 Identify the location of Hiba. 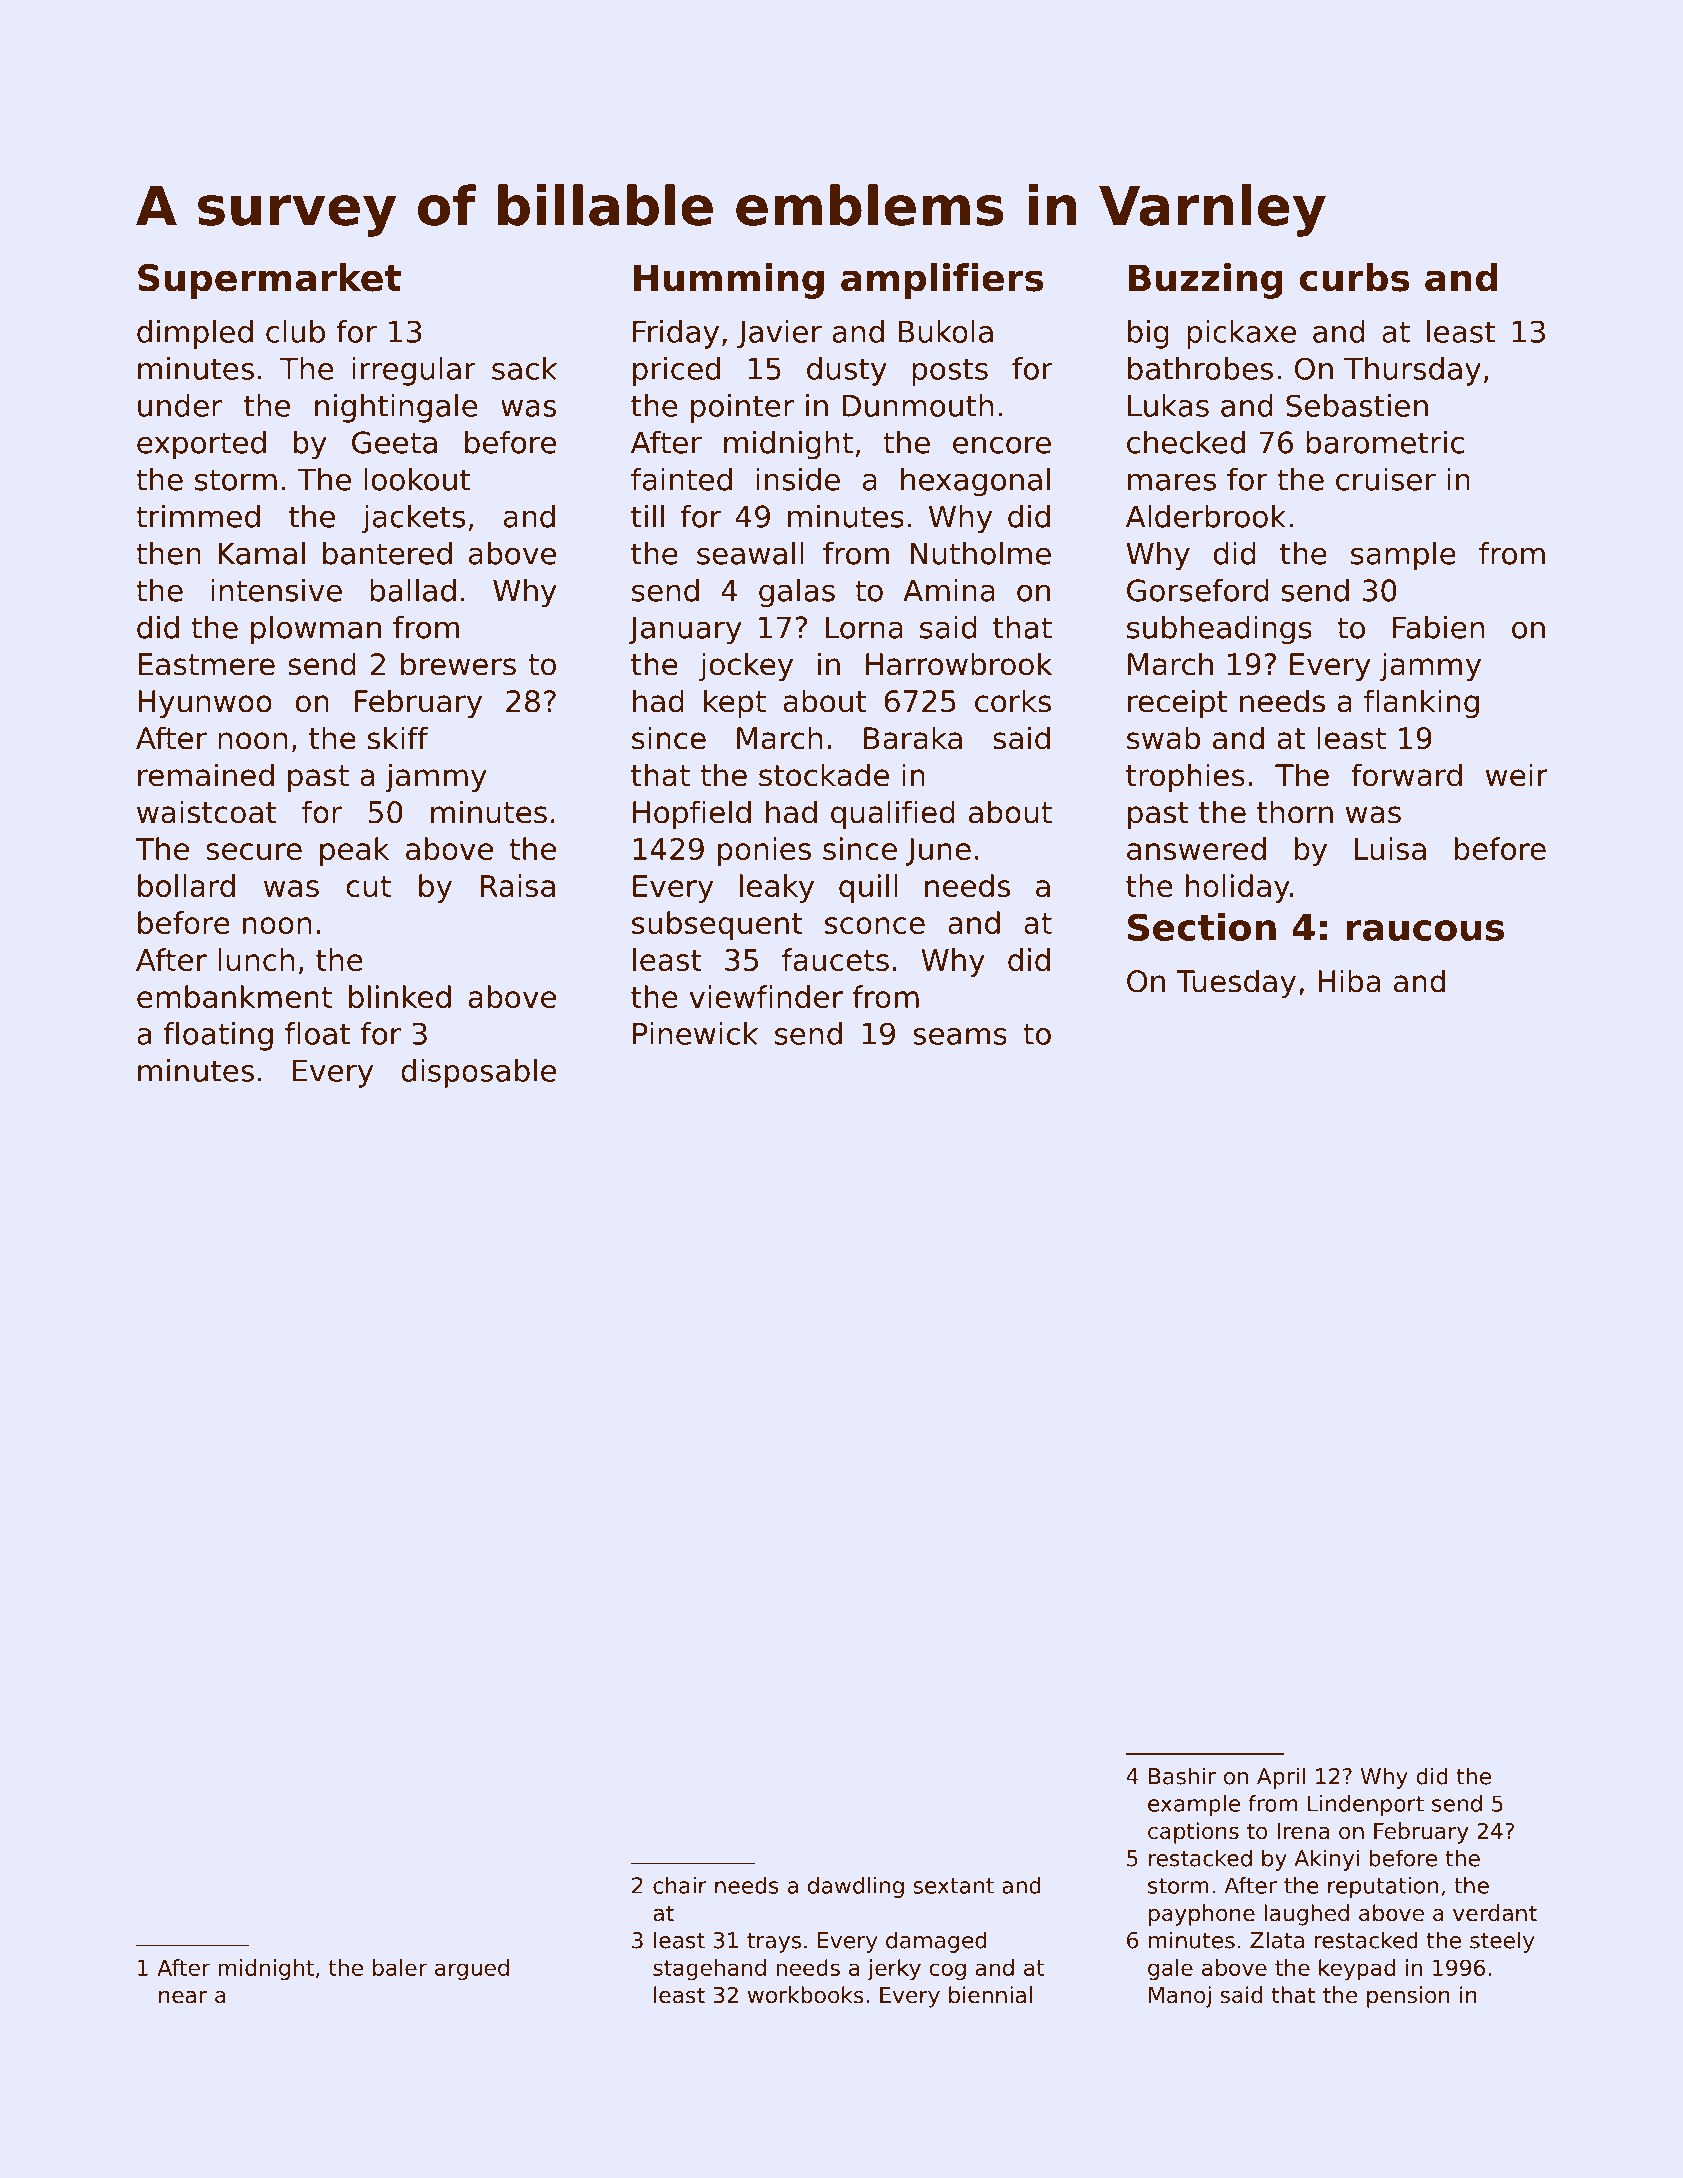
(1349, 981).
